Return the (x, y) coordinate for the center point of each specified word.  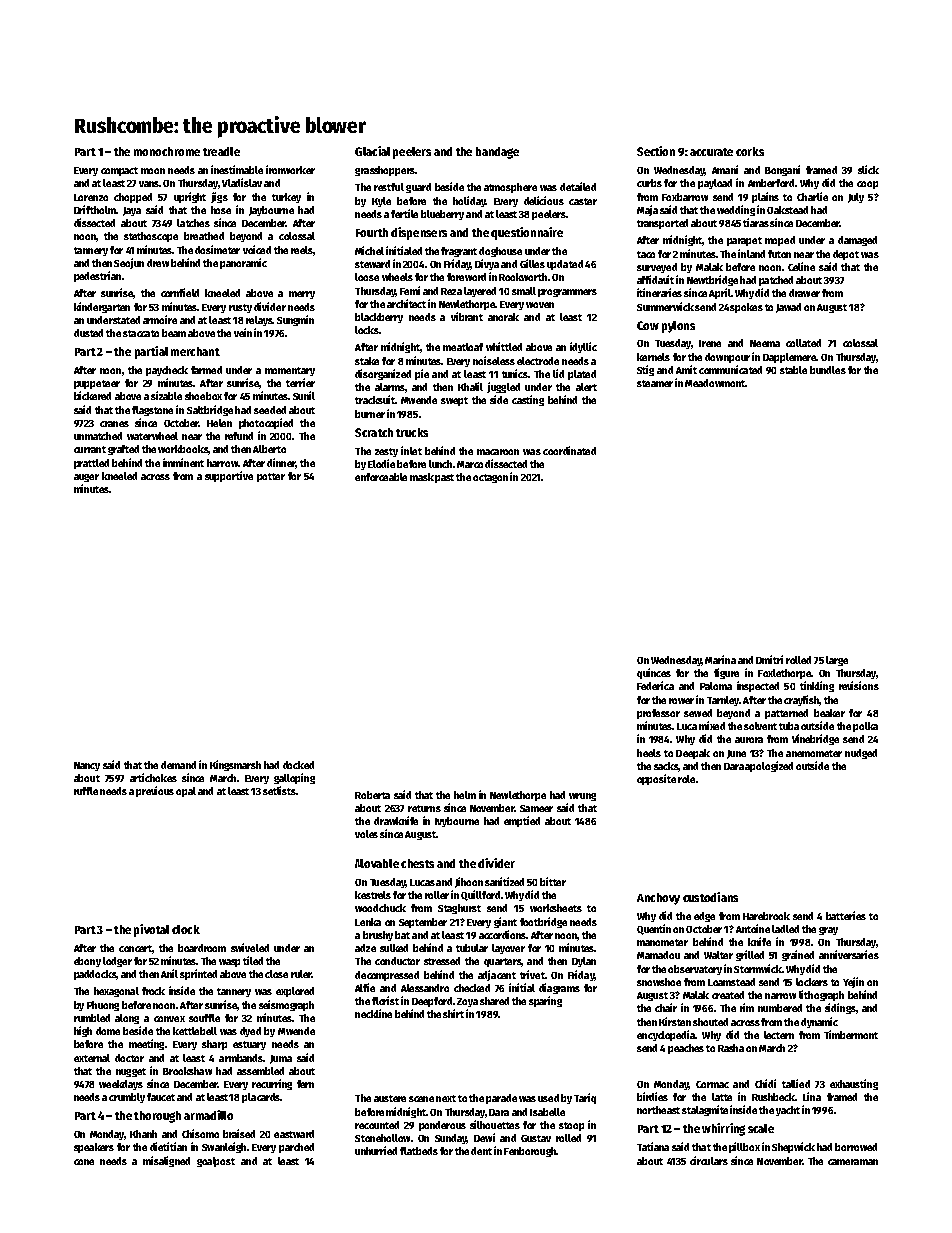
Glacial (372, 151)
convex (169, 1019)
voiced (257, 249)
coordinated (569, 450)
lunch (440, 464)
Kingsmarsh (235, 765)
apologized (769, 766)
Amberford (771, 183)
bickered (92, 395)
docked (298, 765)
